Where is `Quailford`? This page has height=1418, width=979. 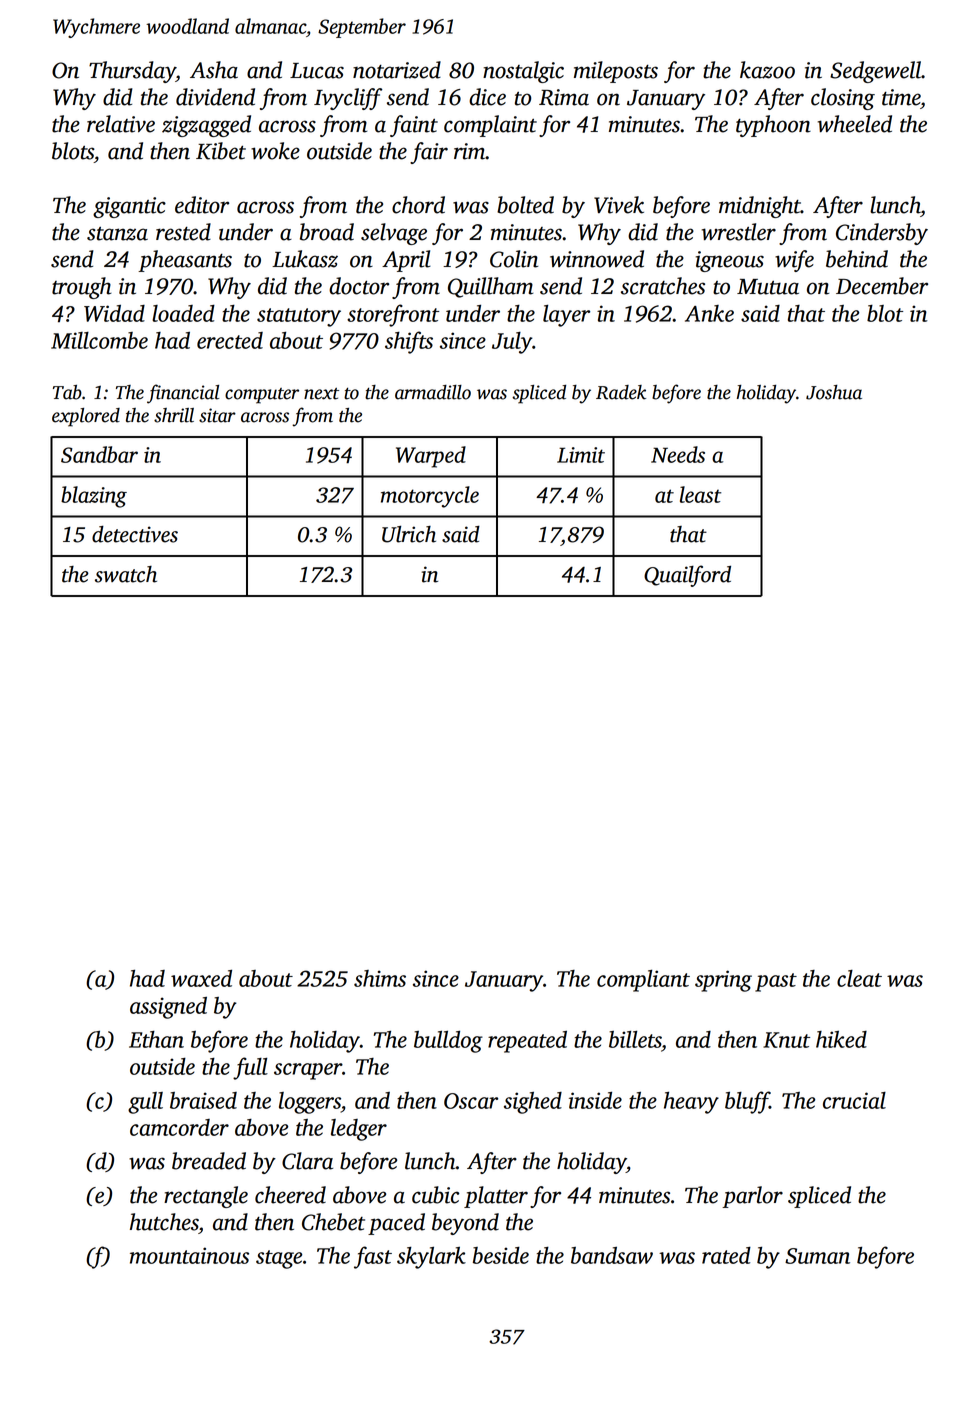
Quailford is located at coordinates (687, 576).
